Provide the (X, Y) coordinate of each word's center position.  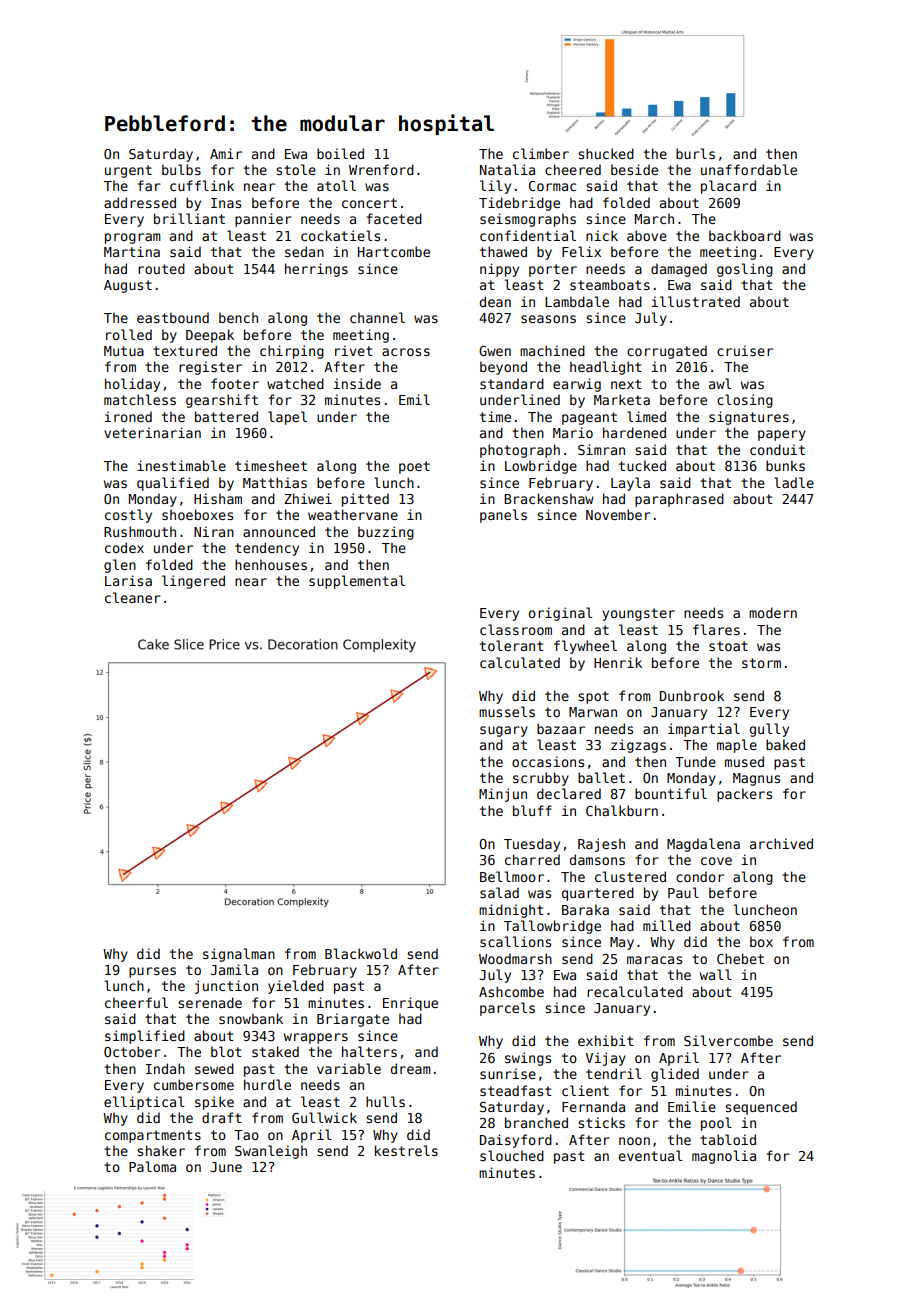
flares (716, 629)
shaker (161, 1150)
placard (728, 187)
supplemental (357, 582)
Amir (226, 153)
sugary (504, 731)
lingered (193, 582)
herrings (316, 270)
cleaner (133, 597)
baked (785, 744)
